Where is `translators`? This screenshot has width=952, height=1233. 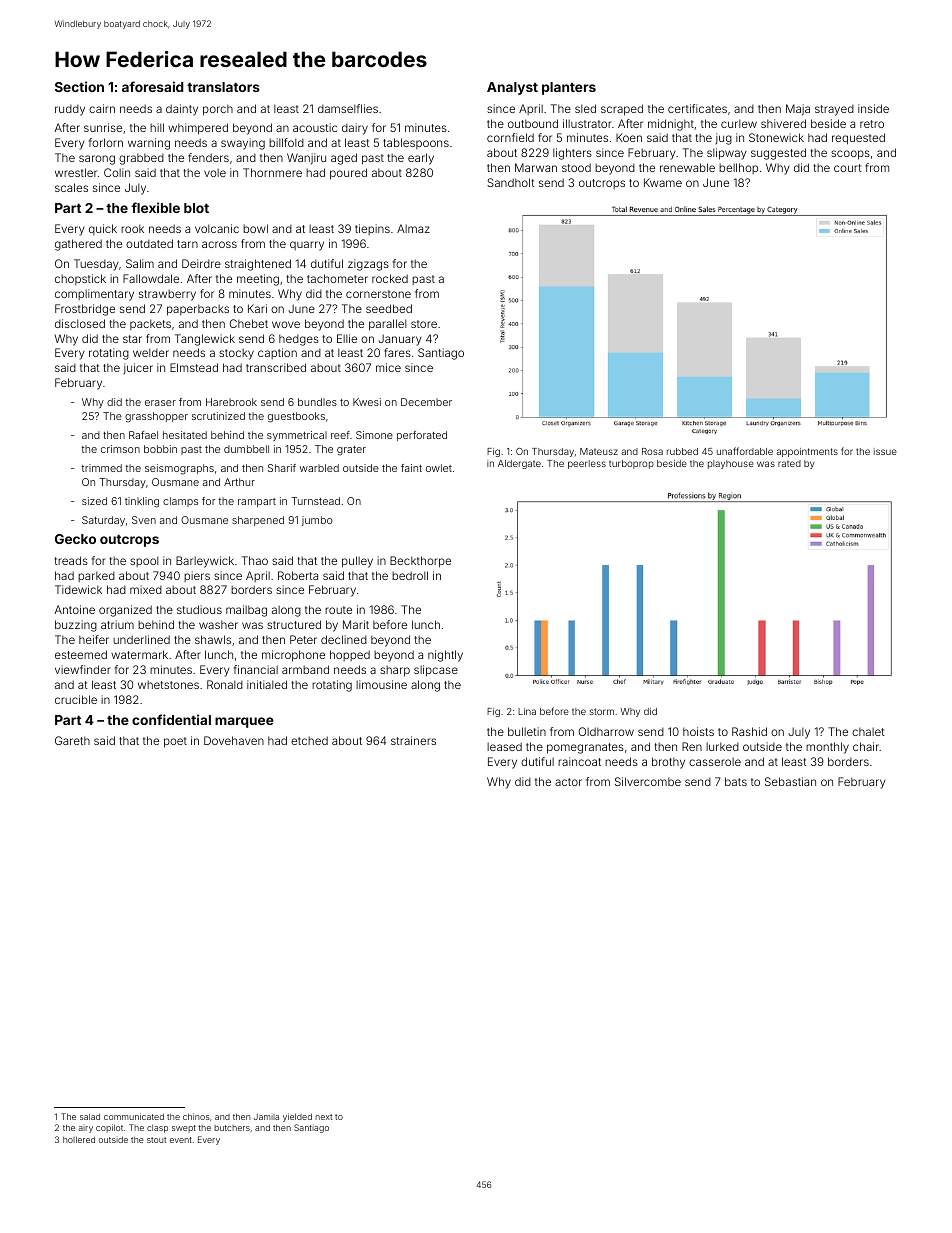
translators is located at coordinates (223, 87).
